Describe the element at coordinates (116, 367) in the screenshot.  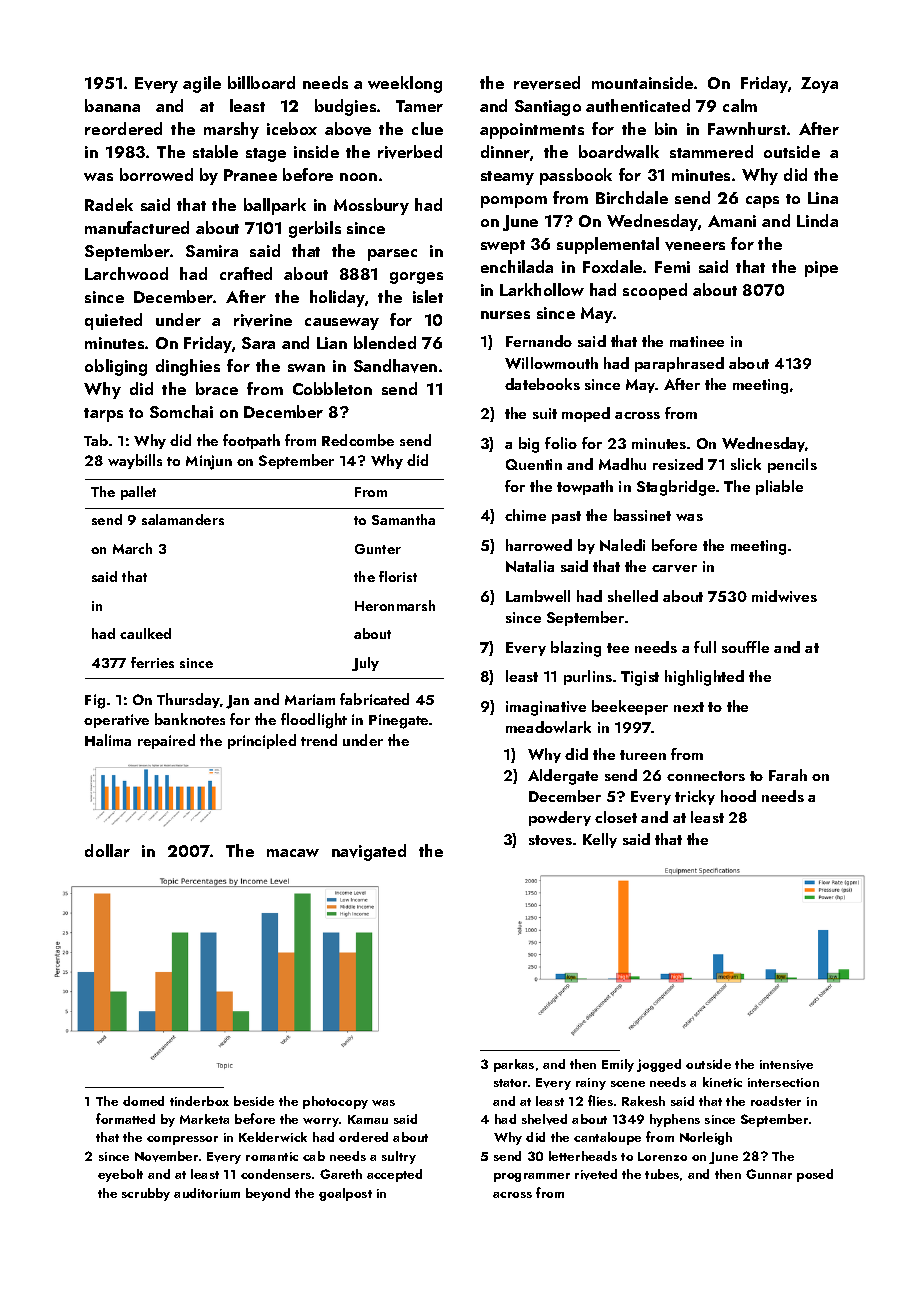
I see `obliging` at that location.
